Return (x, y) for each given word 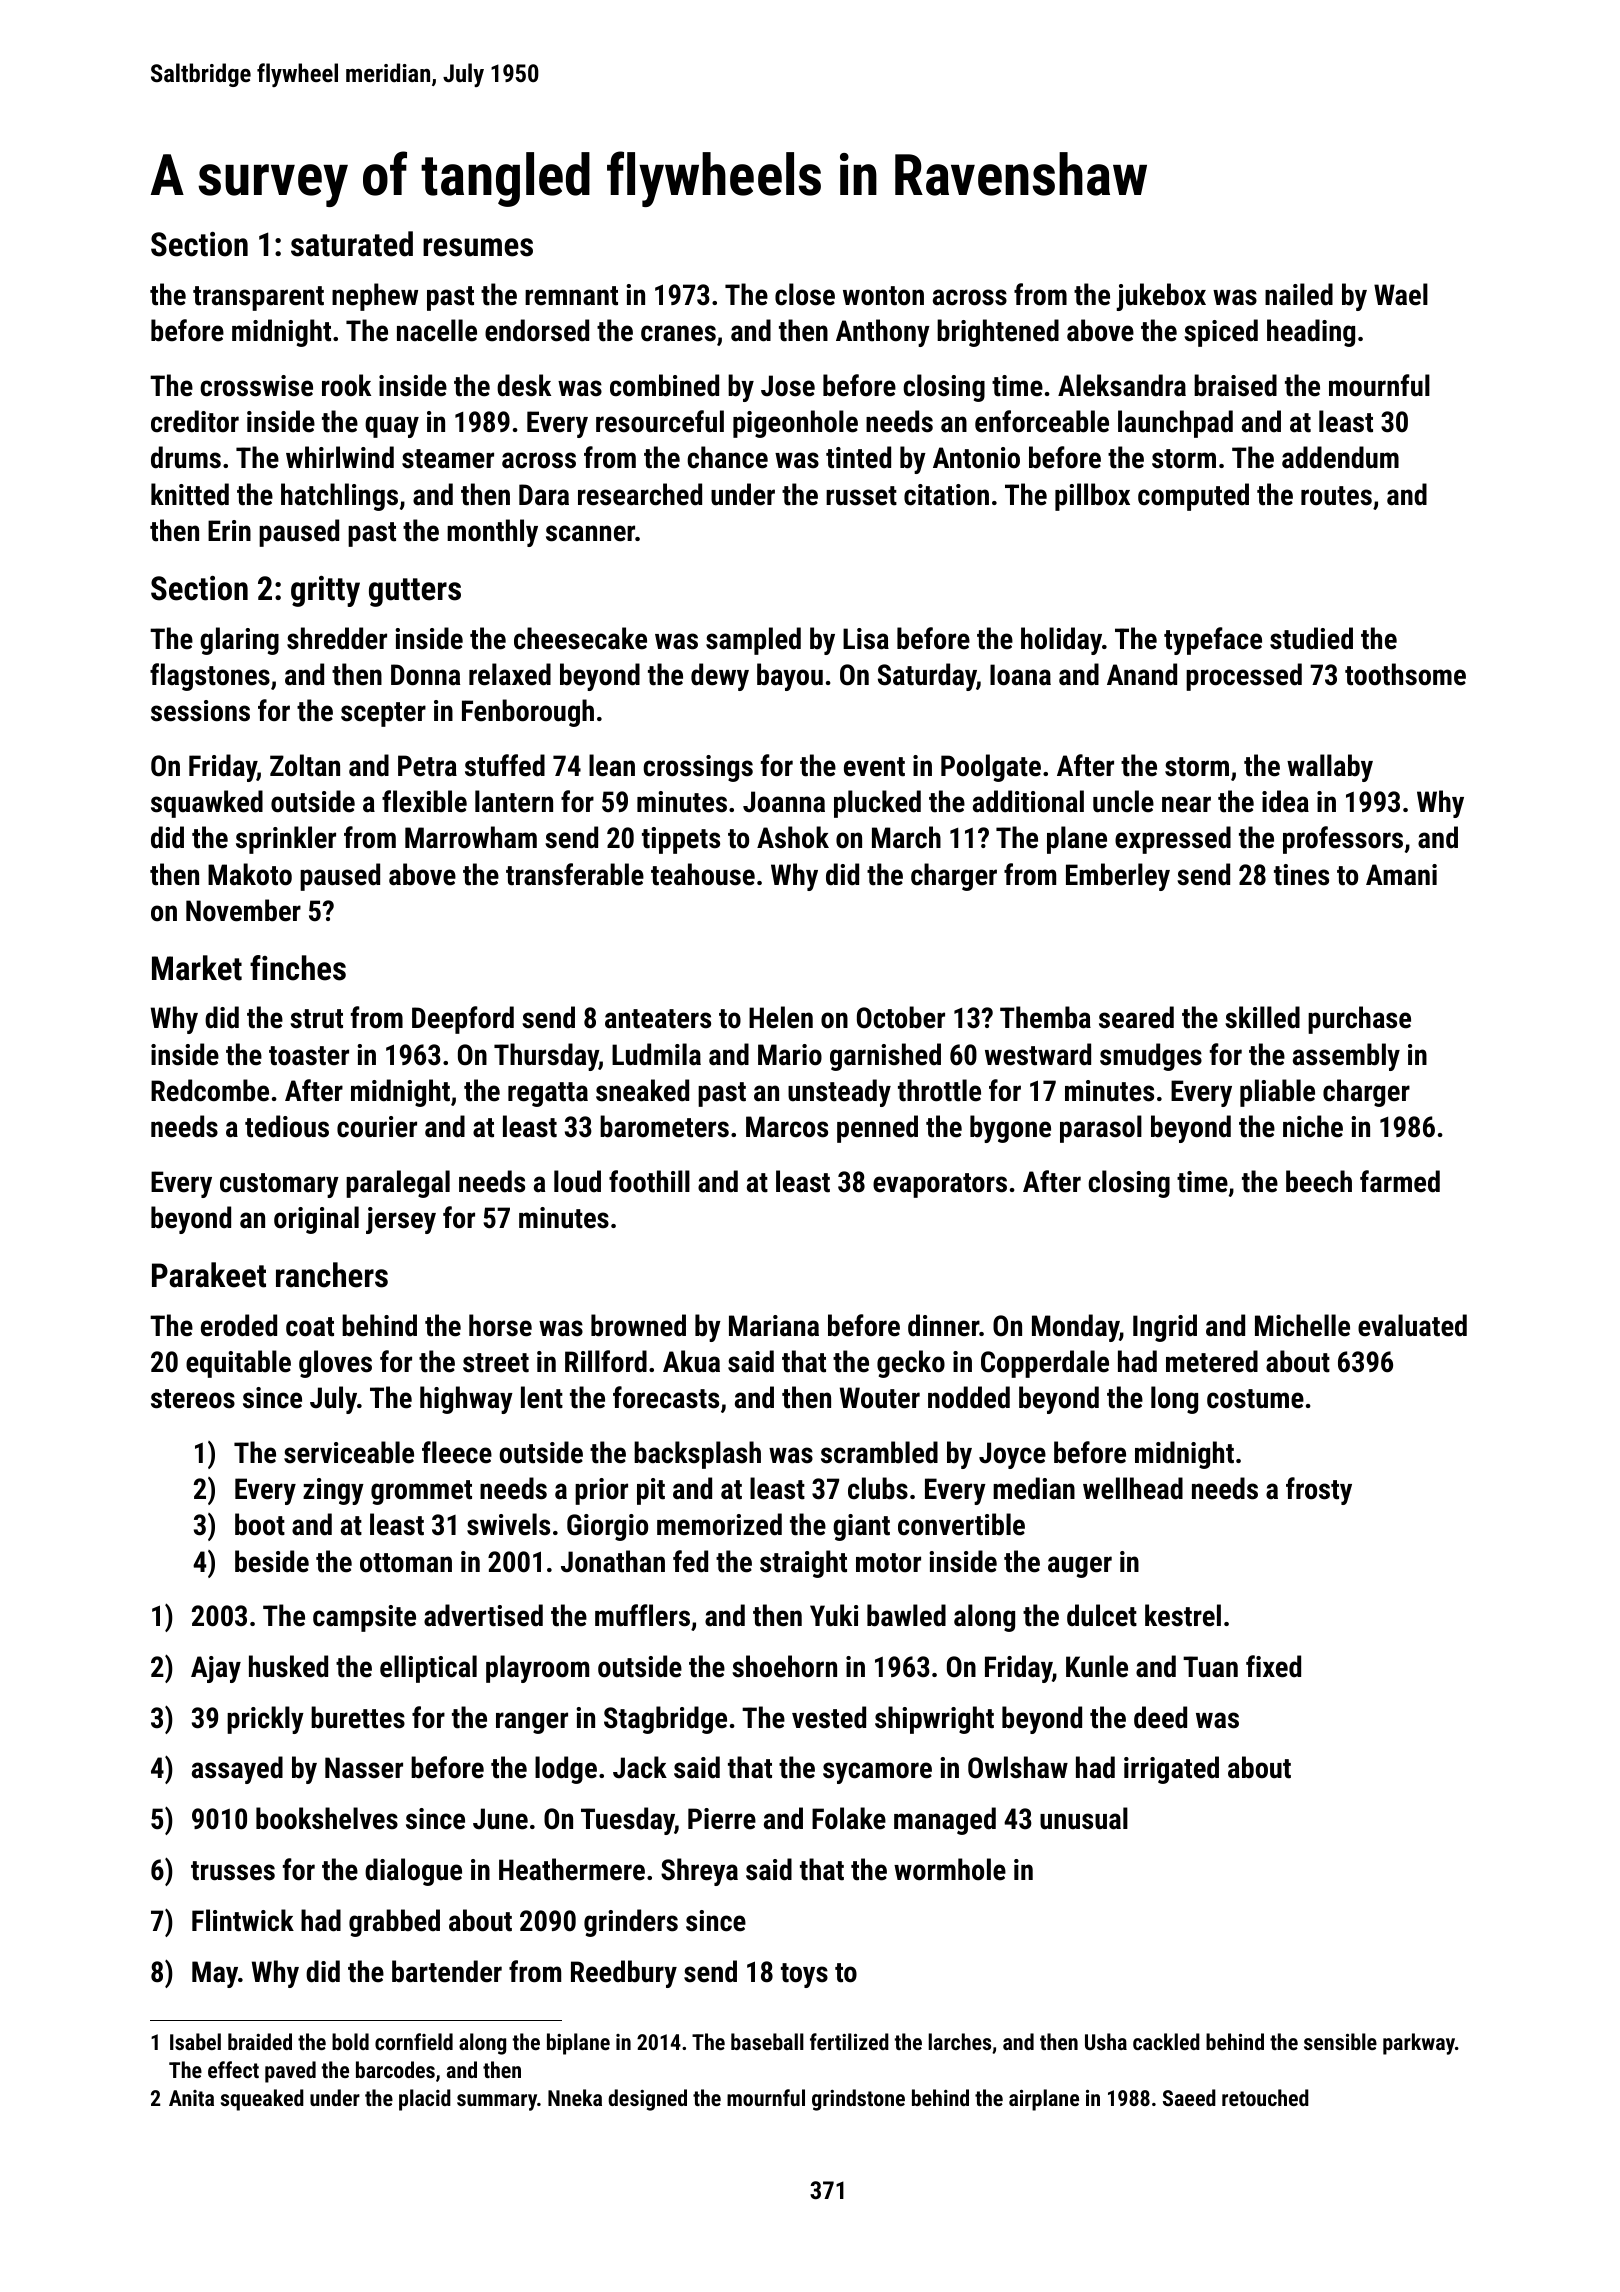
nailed (1299, 294)
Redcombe (210, 1090)
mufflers (642, 1615)
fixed (1273, 1666)
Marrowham (471, 837)
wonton (883, 296)
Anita (191, 2098)
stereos (193, 1399)
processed (1244, 677)
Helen (781, 1017)
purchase (1359, 1020)
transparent (258, 298)
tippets (681, 840)
